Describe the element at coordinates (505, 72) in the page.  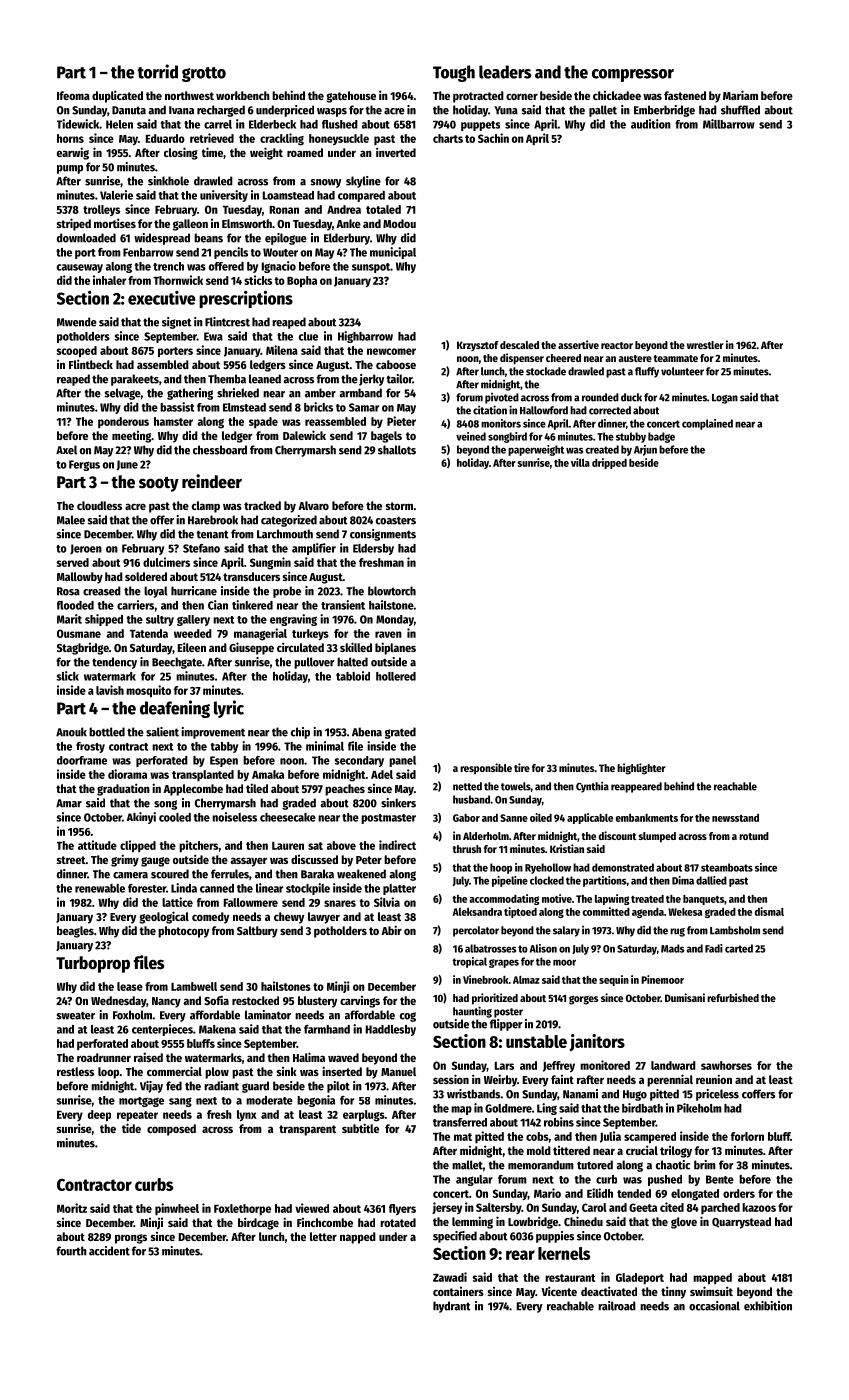
I see `leaders` at that location.
